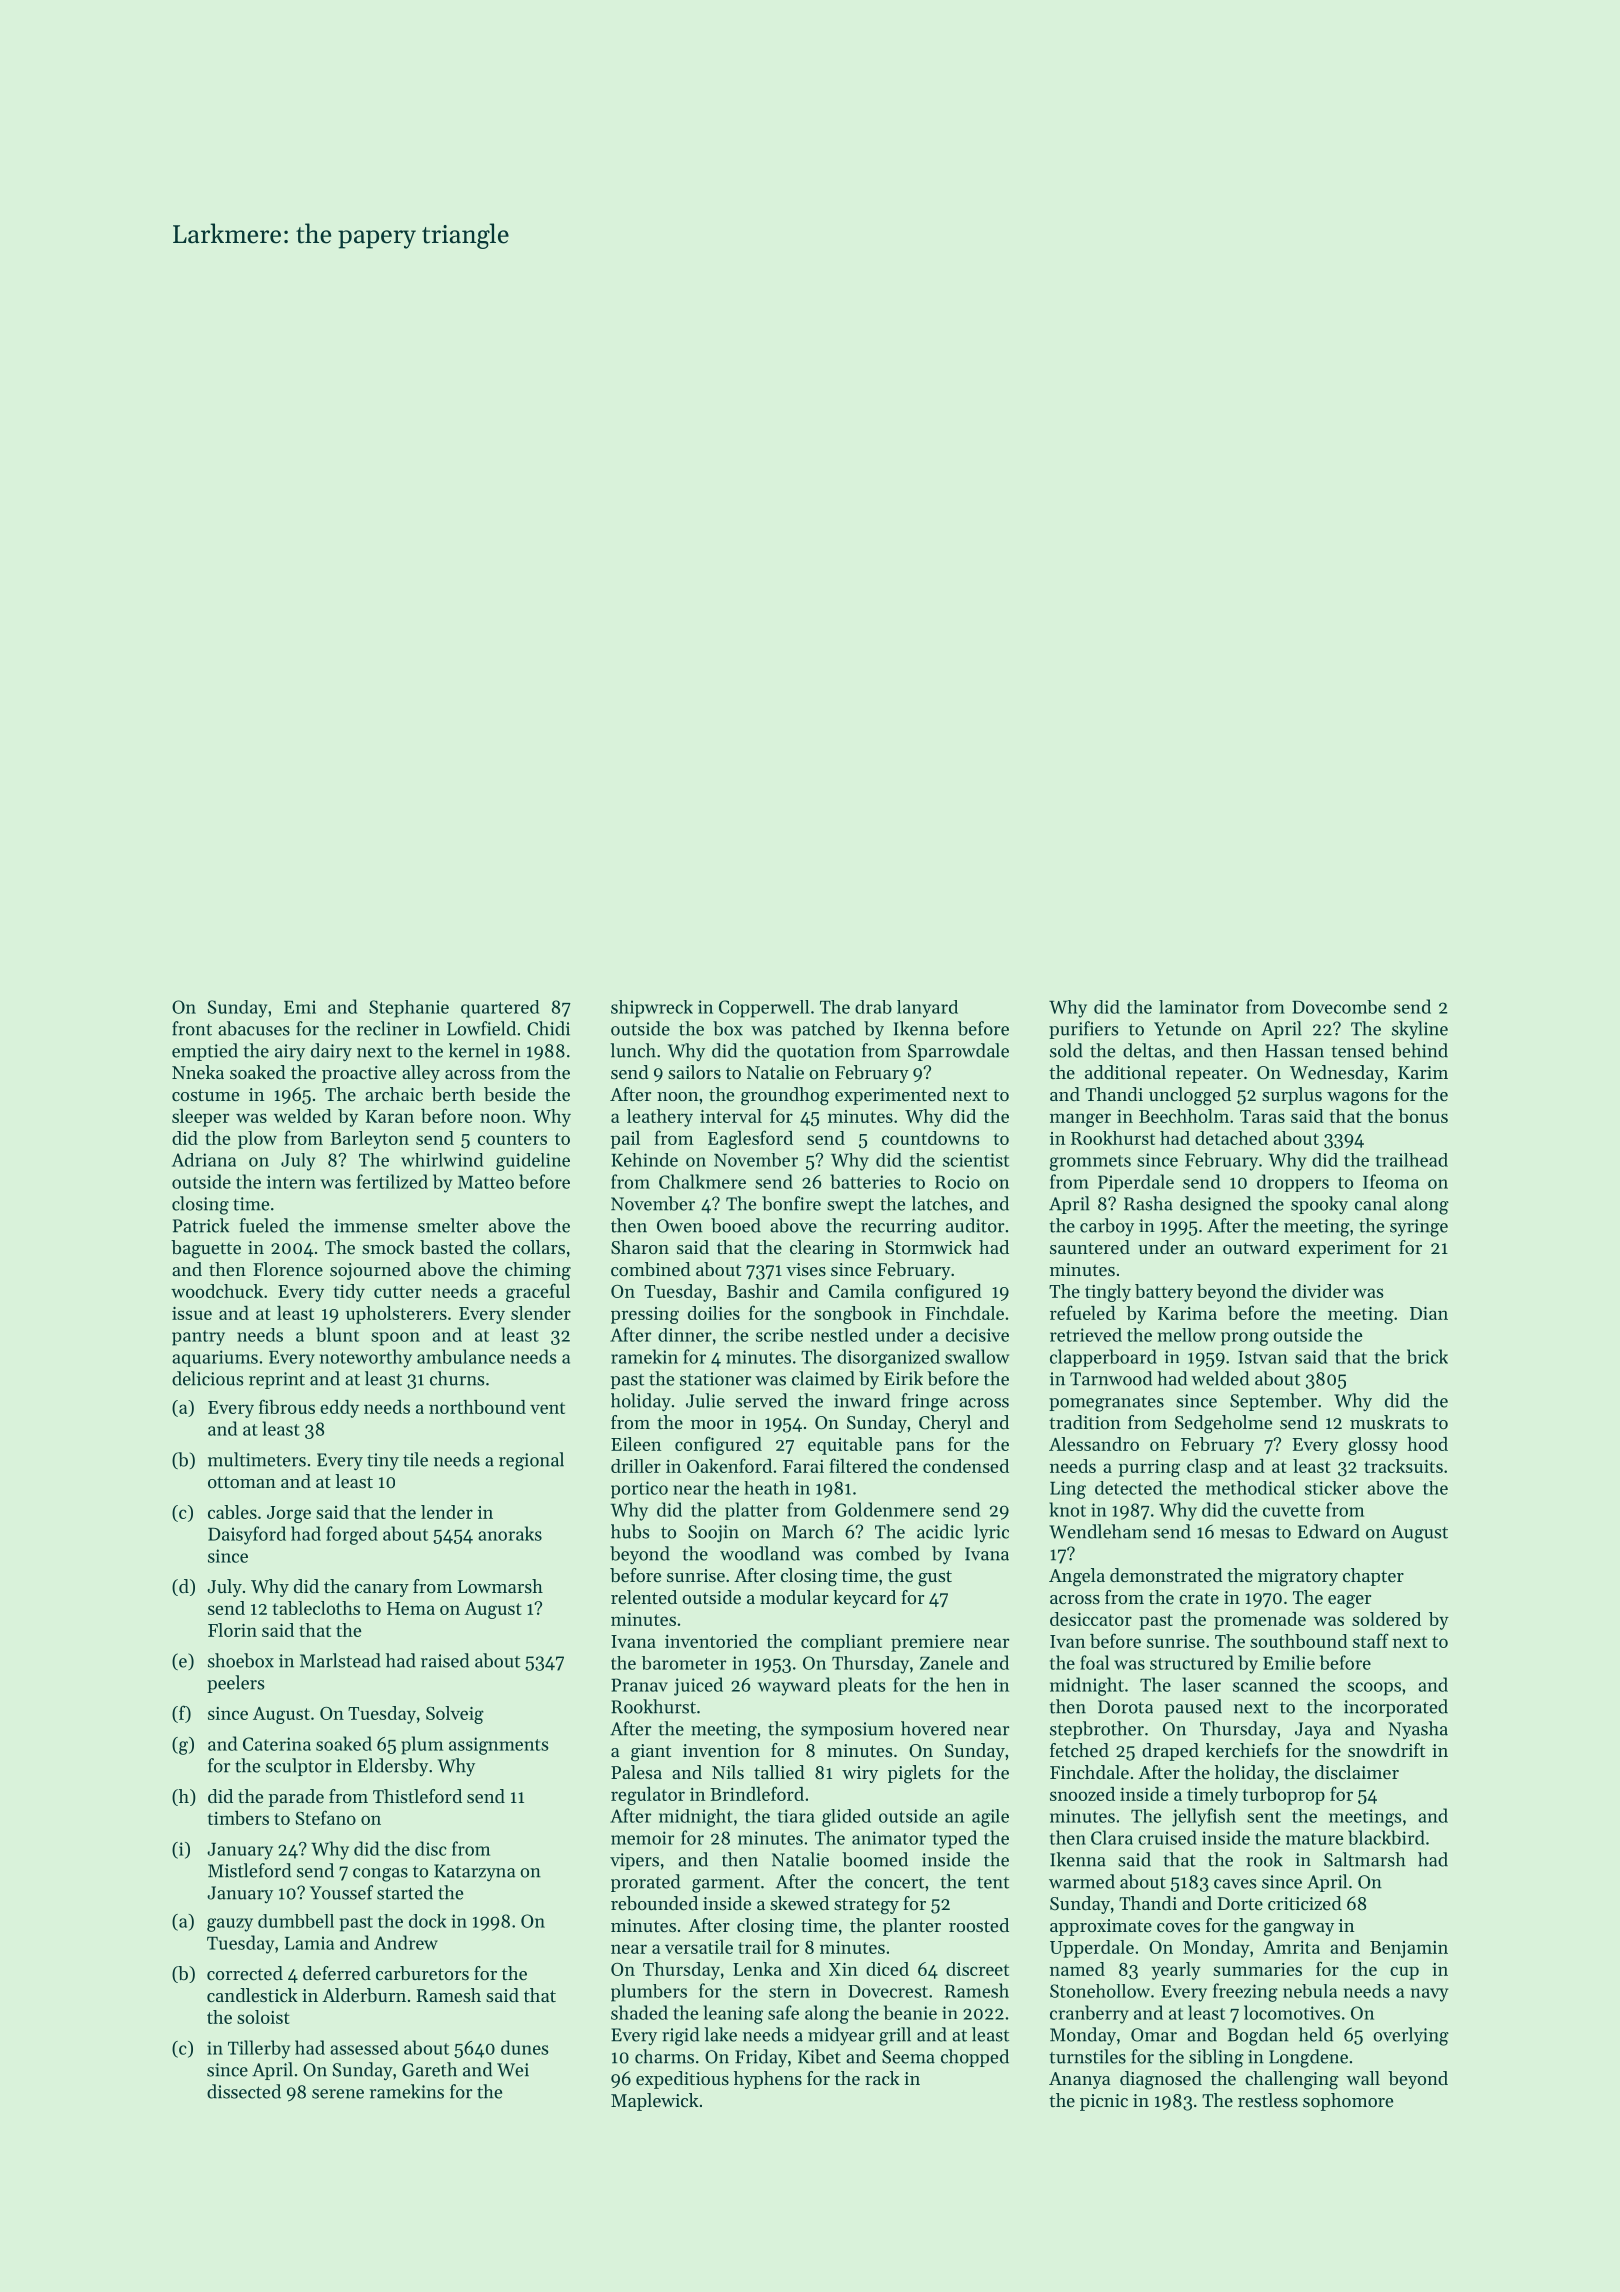 The height and width of the page is (2292, 1620). I want to click on front, so click(192, 1028).
